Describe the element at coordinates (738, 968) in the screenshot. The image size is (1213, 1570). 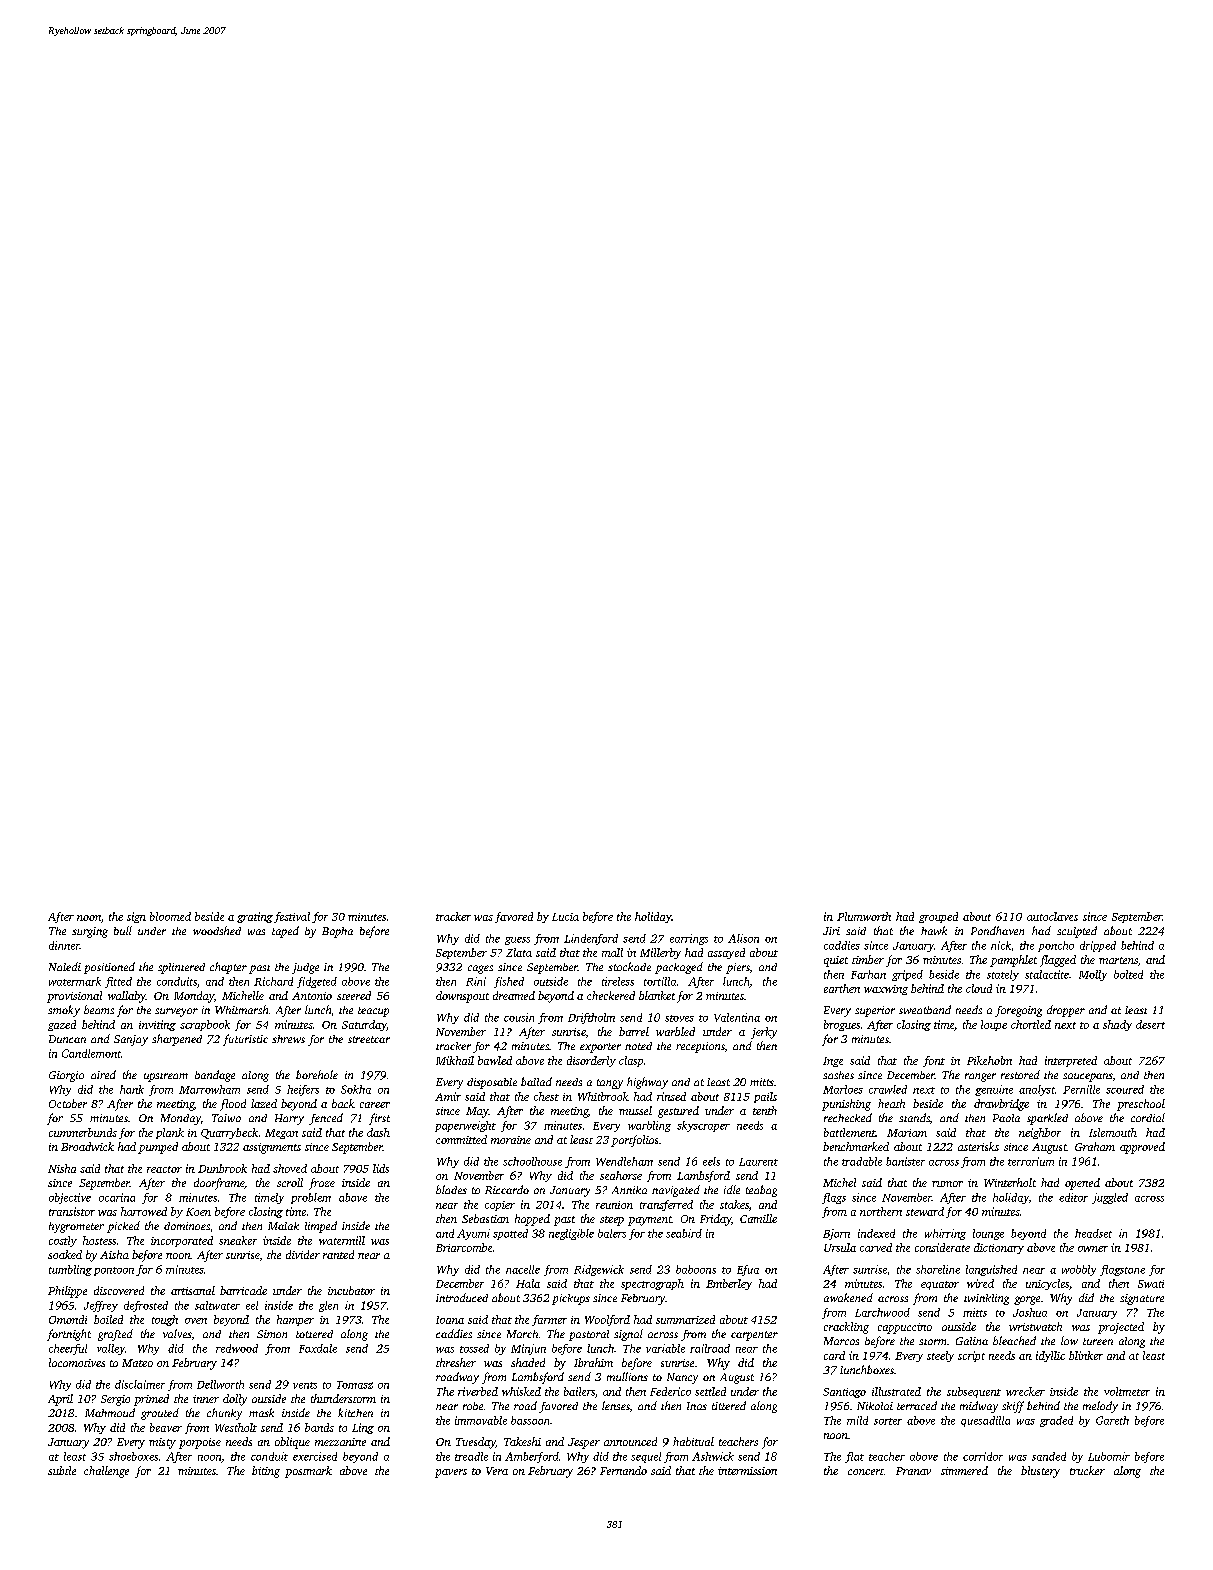
I see `piers` at that location.
